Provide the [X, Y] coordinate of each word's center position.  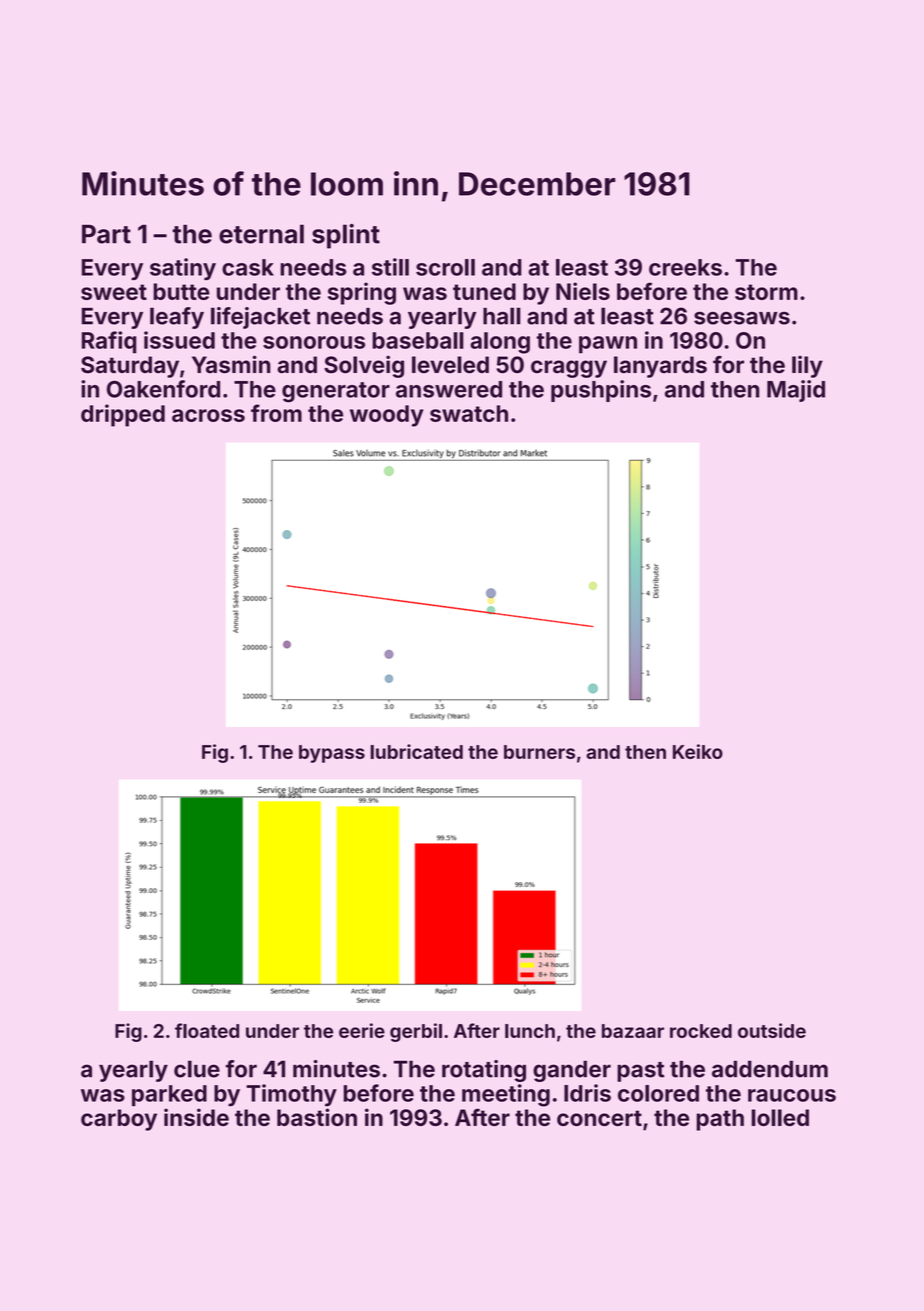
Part [106, 234]
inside [196, 1117]
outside [772, 1030]
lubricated [416, 751]
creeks [685, 267]
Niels [583, 291]
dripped [123, 415]
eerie [362, 1030]
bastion [317, 1117]
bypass [332, 754]
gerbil [416, 1032]
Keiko [698, 751]
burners [539, 752]
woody [387, 416]
